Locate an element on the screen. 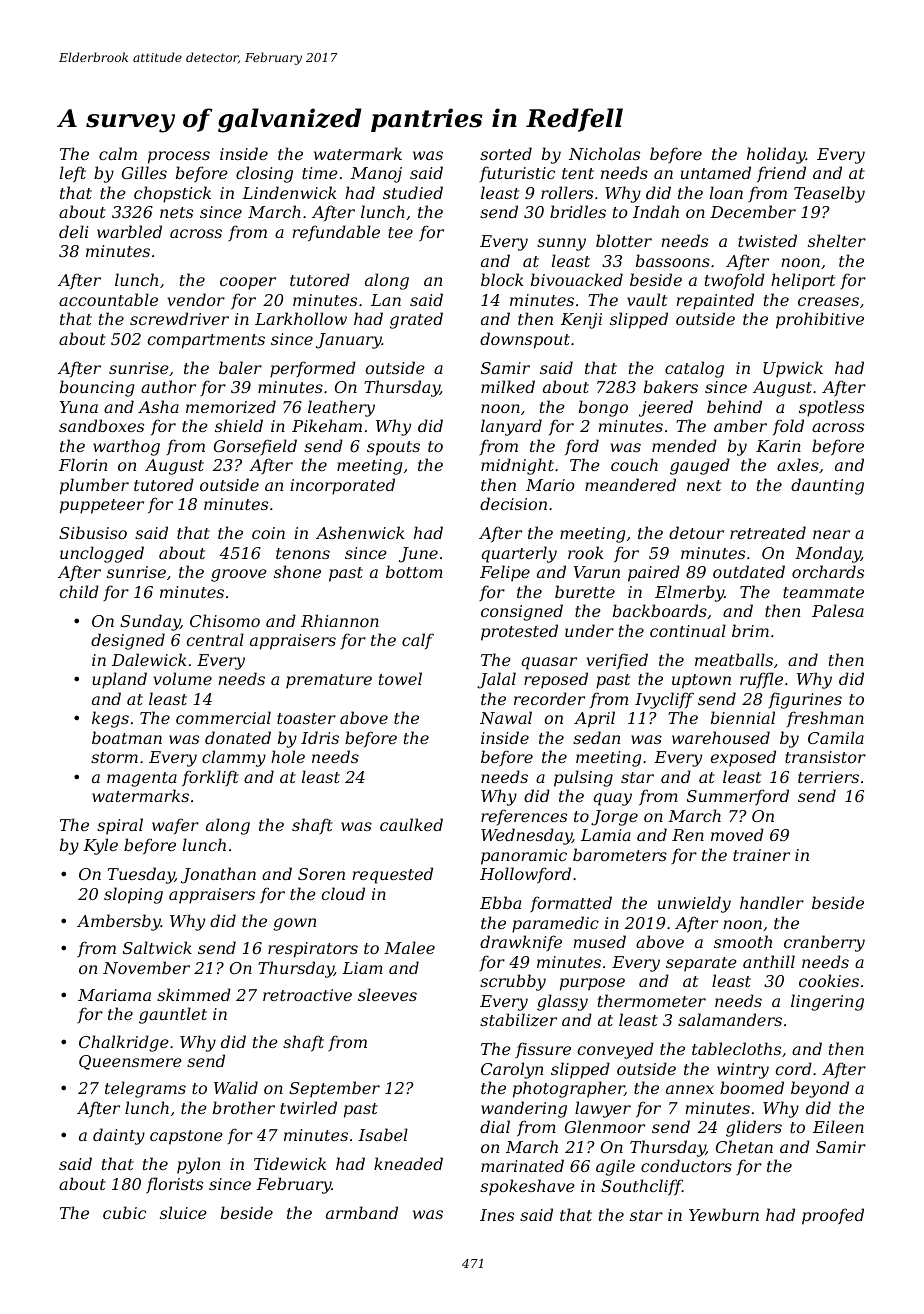  grated is located at coordinates (416, 320).
